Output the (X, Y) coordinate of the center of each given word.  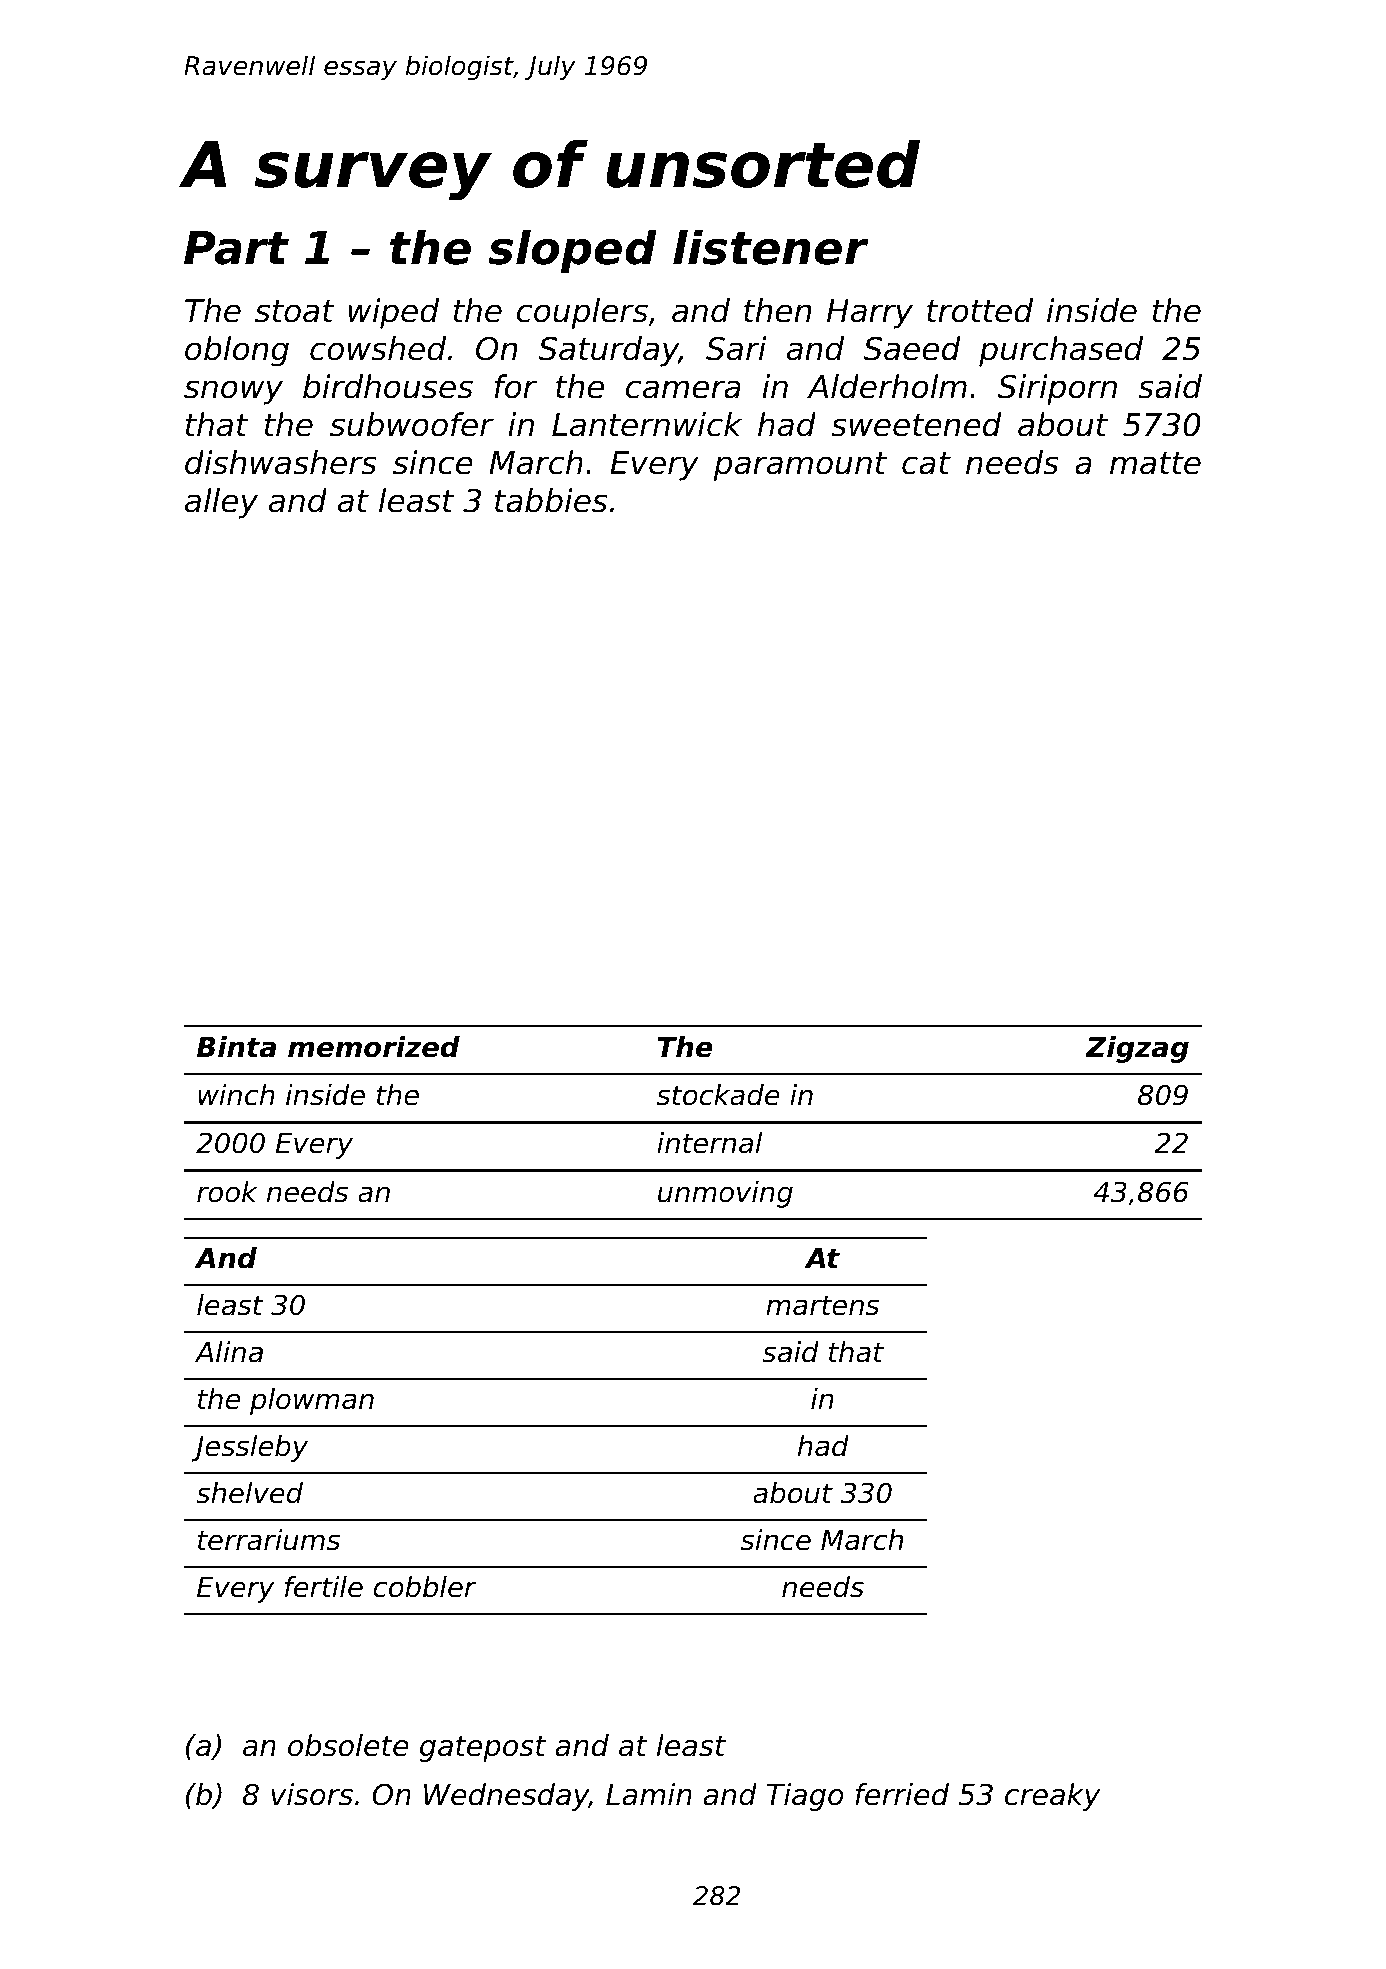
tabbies (551, 500)
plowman (312, 1401)
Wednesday (506, 1797)
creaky (1053, 1797)
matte (1155, 463)
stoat (295, 311)
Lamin (649, 1794)
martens (822, 1305)
